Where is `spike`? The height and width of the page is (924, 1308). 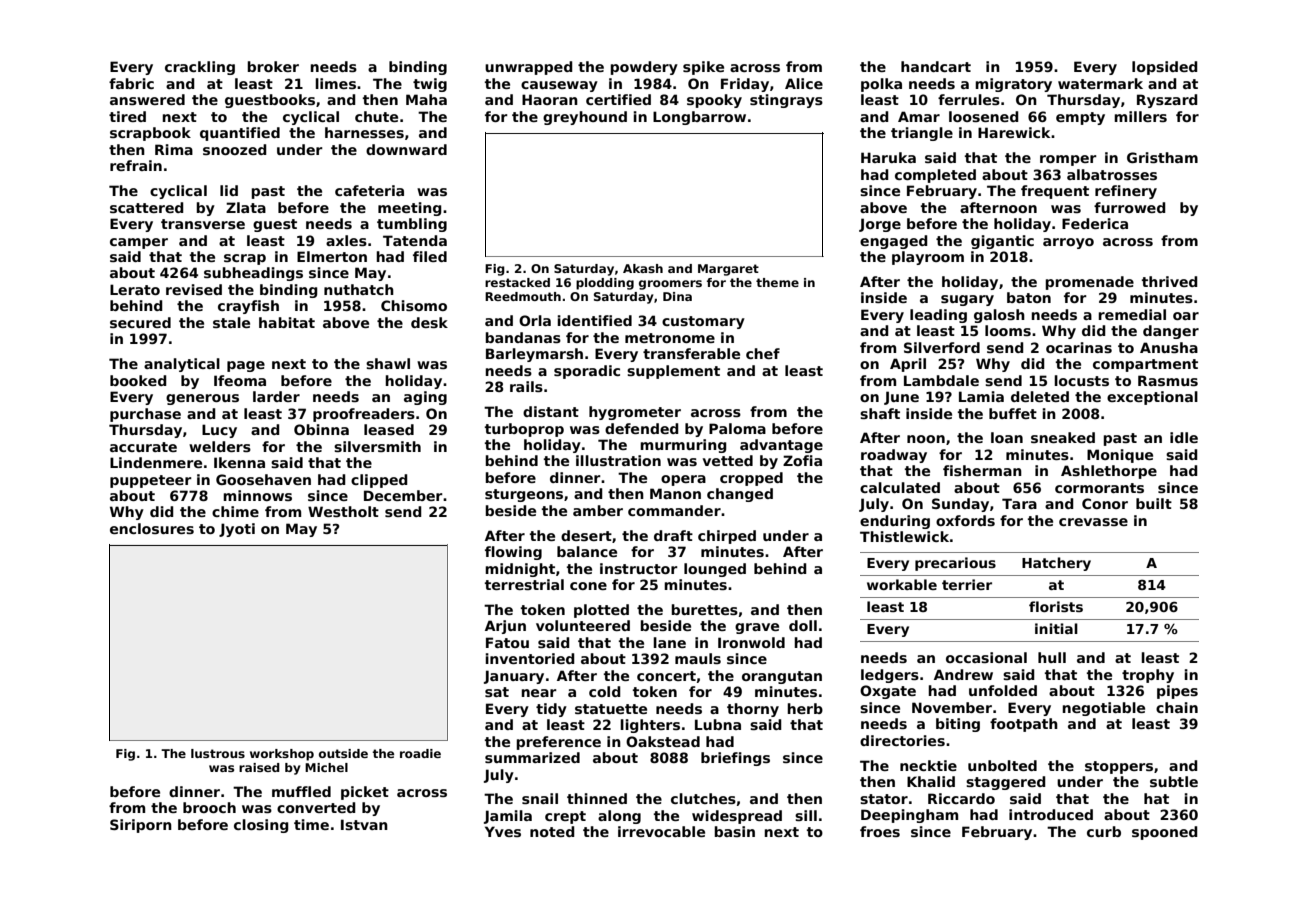 spike is located at coordinates (703, 68).
